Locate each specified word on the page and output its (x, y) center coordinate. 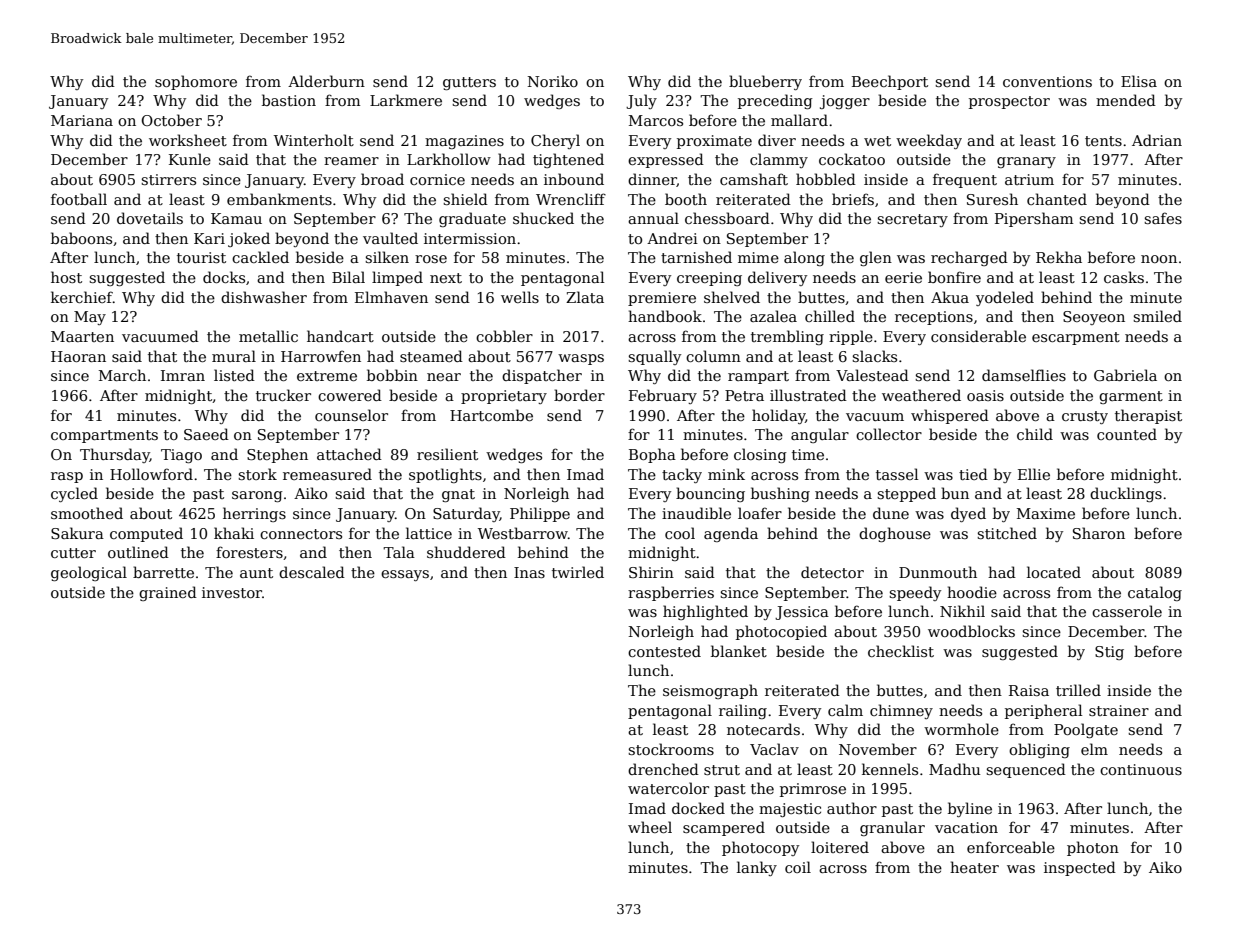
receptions (934, 318)
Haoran (78, 356)
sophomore (196, 82)
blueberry (765, 82)
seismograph (710, 691)
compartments (104, 436)
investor (232, 592)
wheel (650, 827)
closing (760, 455)
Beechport (890, 82)
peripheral (1043, 711)
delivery (777, 278)
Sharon (1099, 533)
